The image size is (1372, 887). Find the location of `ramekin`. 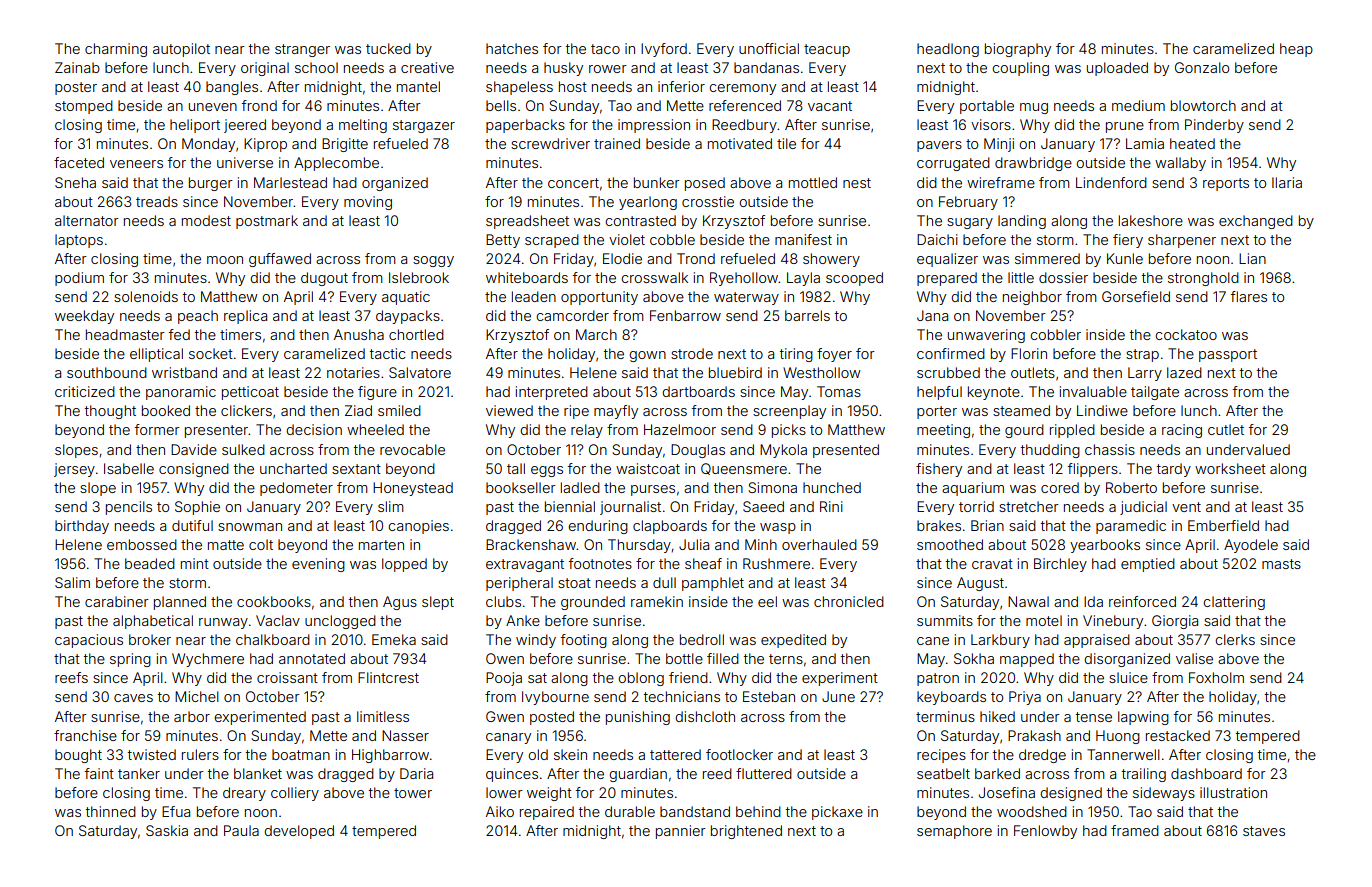

ramekin is located at coordinates (657, 601).
